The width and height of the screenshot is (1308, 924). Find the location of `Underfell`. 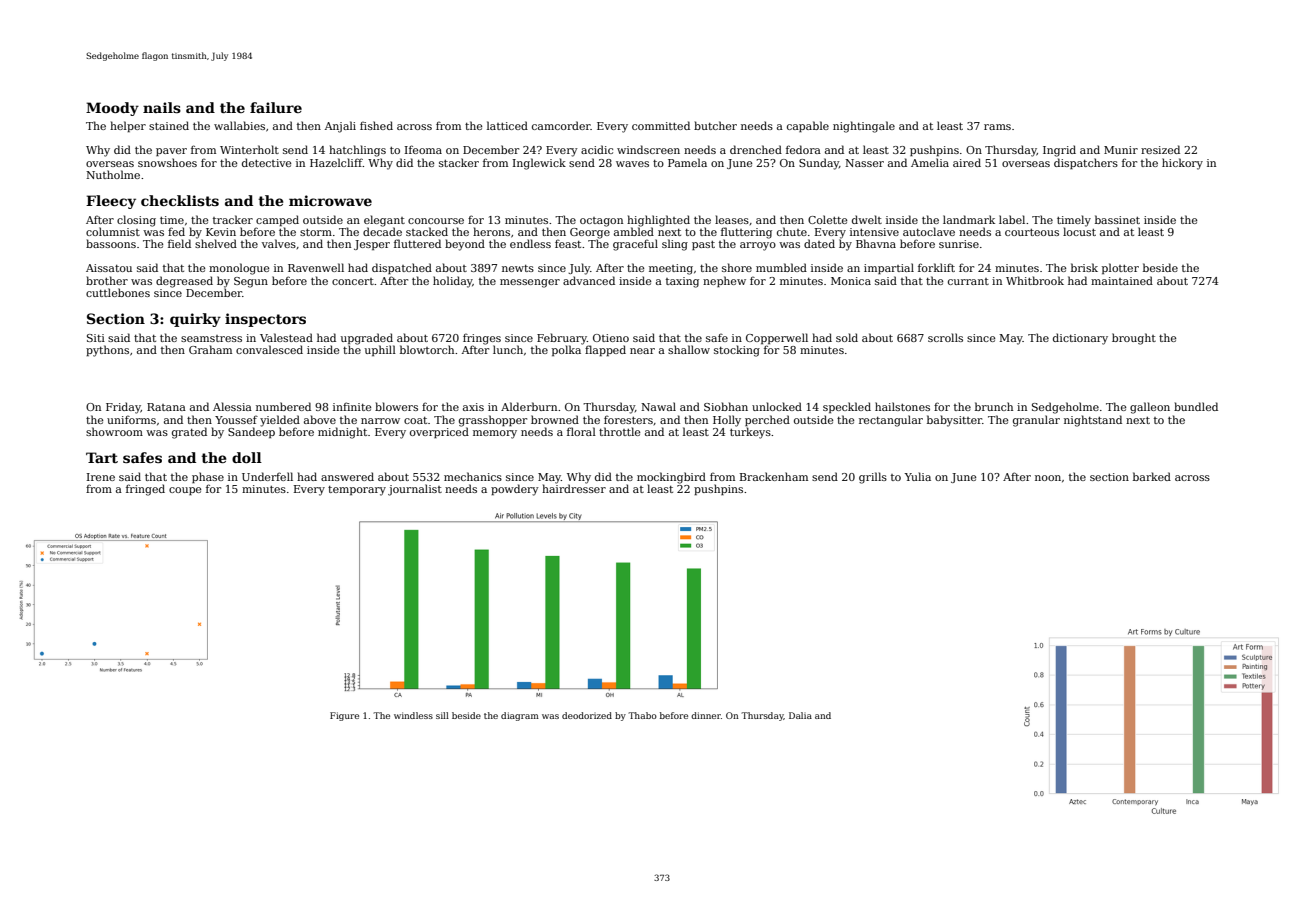

Underfell is located at coordinates (267, 476).
